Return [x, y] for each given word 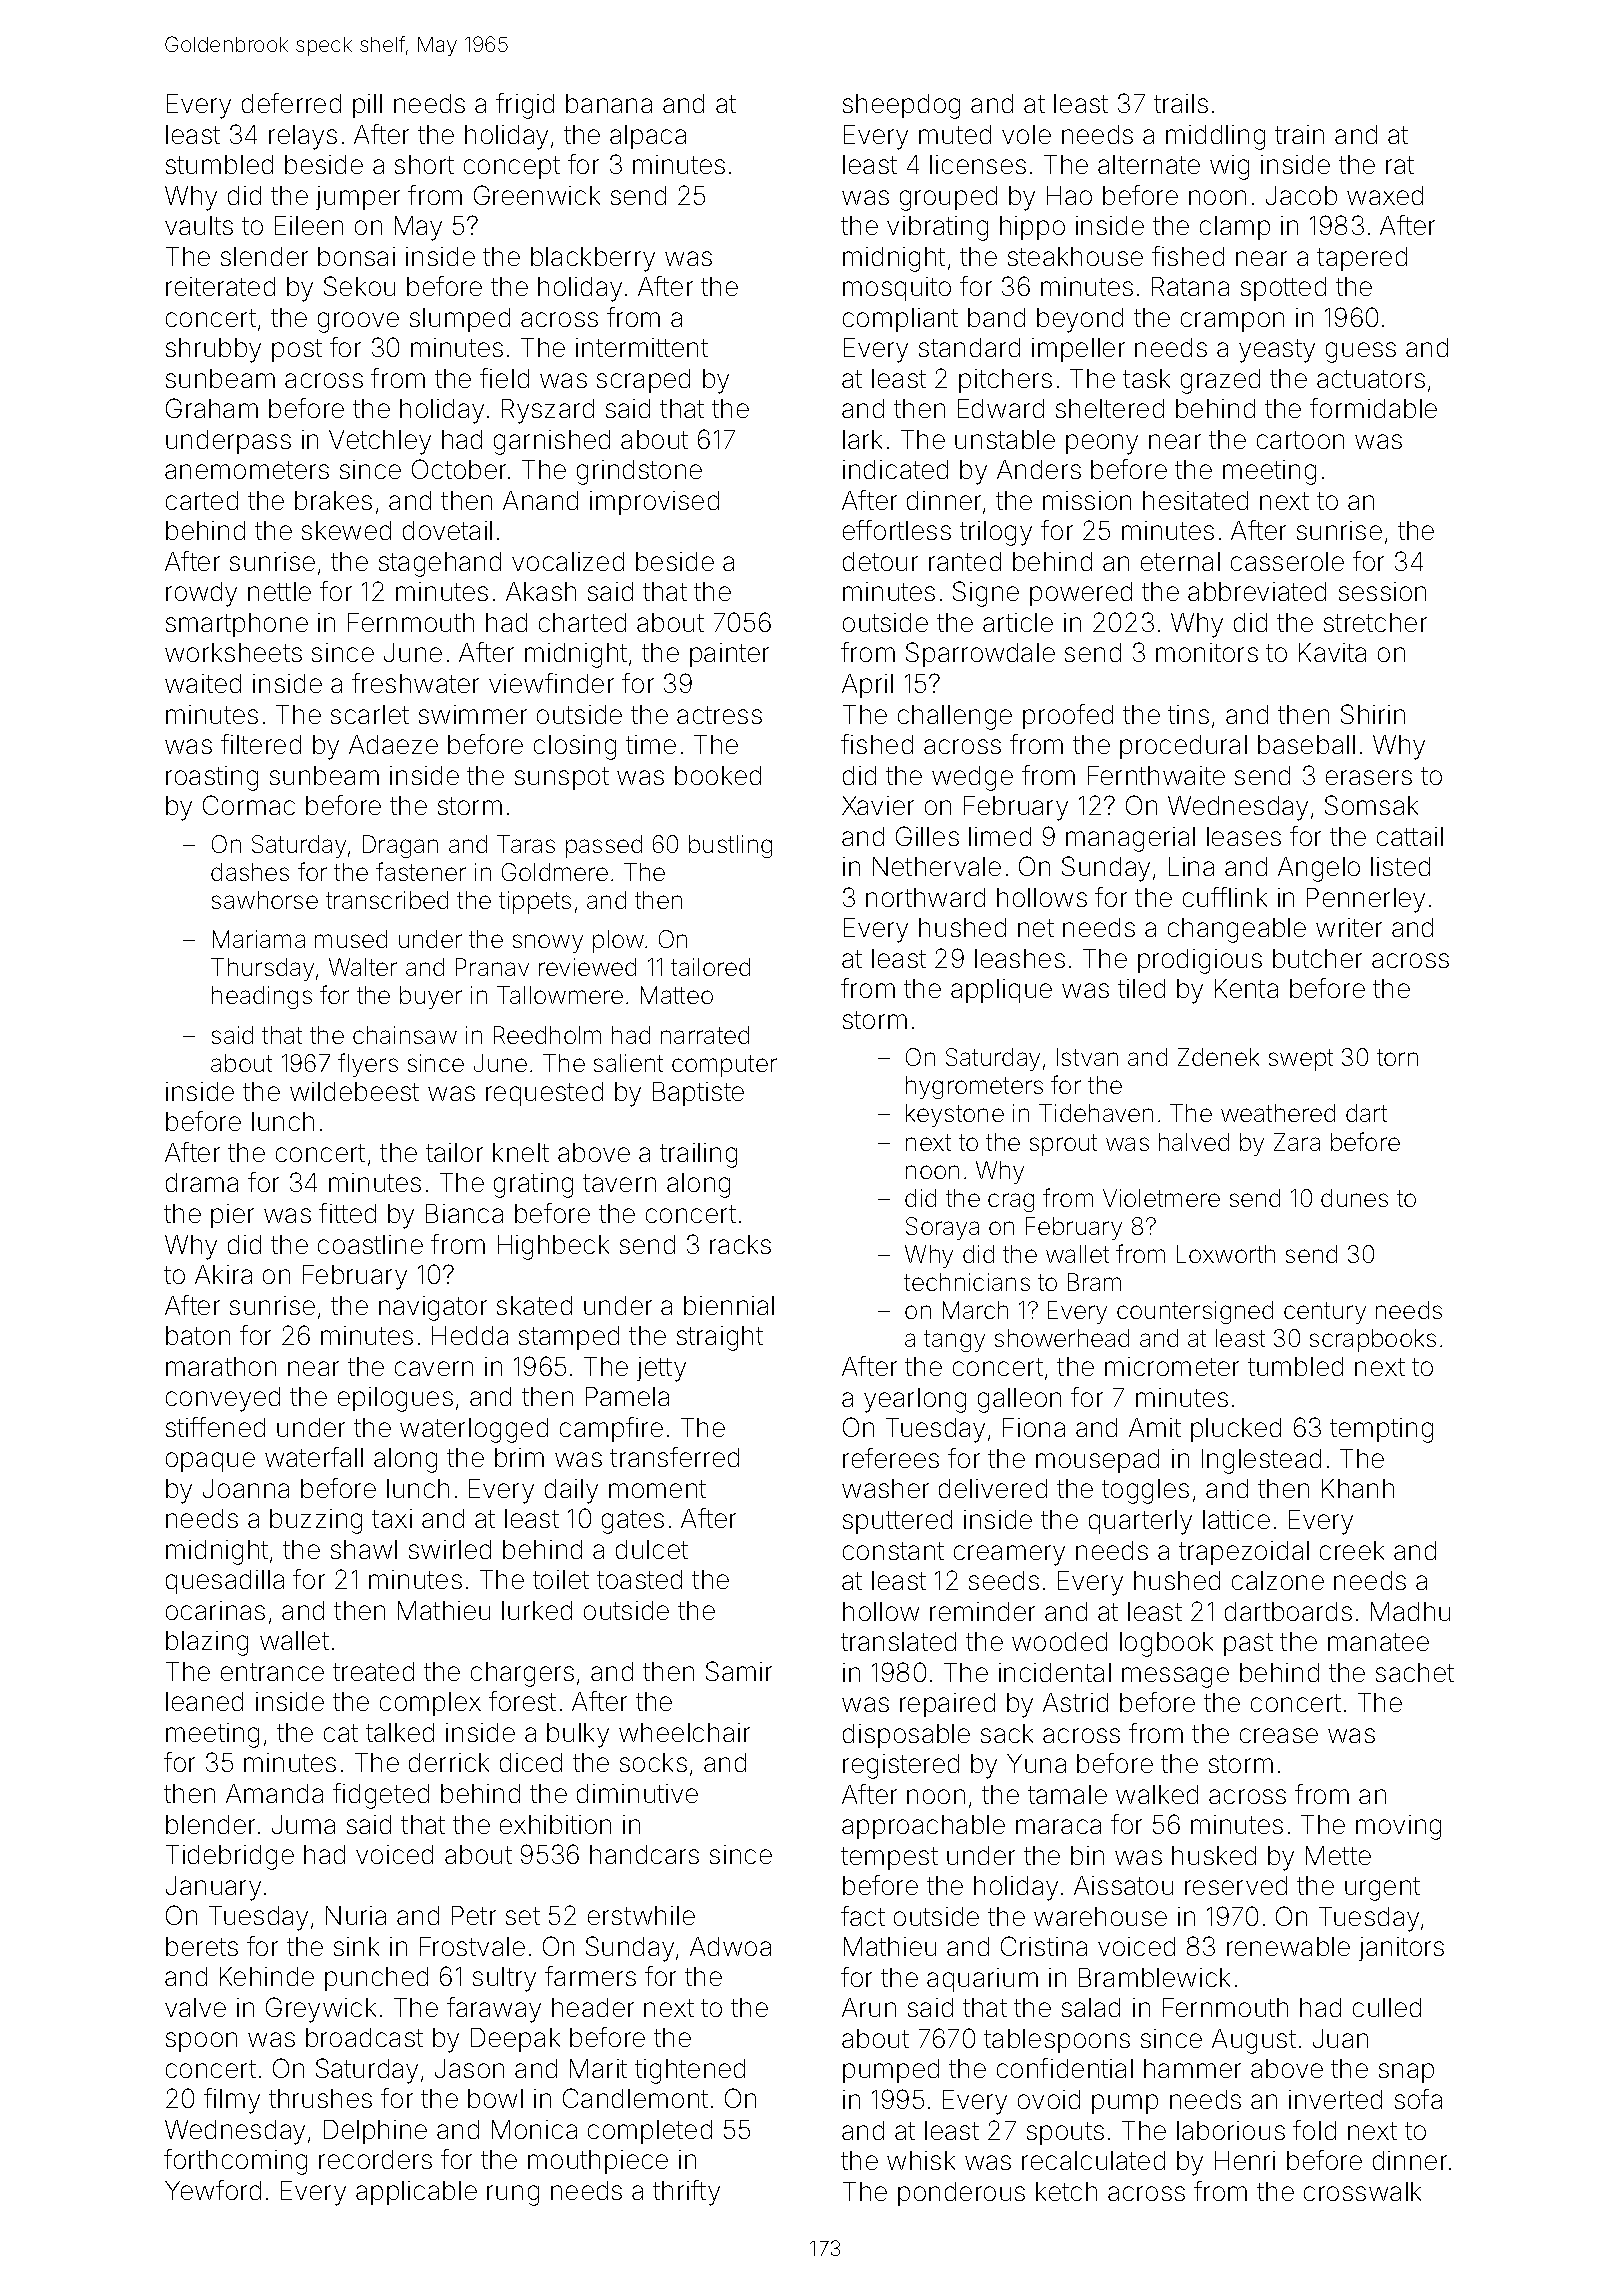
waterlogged [474, 1430]
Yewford [213, 2190]
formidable [1373, 408]
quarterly [1140, 1522]
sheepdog [901, 106]
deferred [291, 103]
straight [720, 1338]
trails [1181, 103]
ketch [1066, 2191]
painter [729, 655]
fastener [421, 871]
